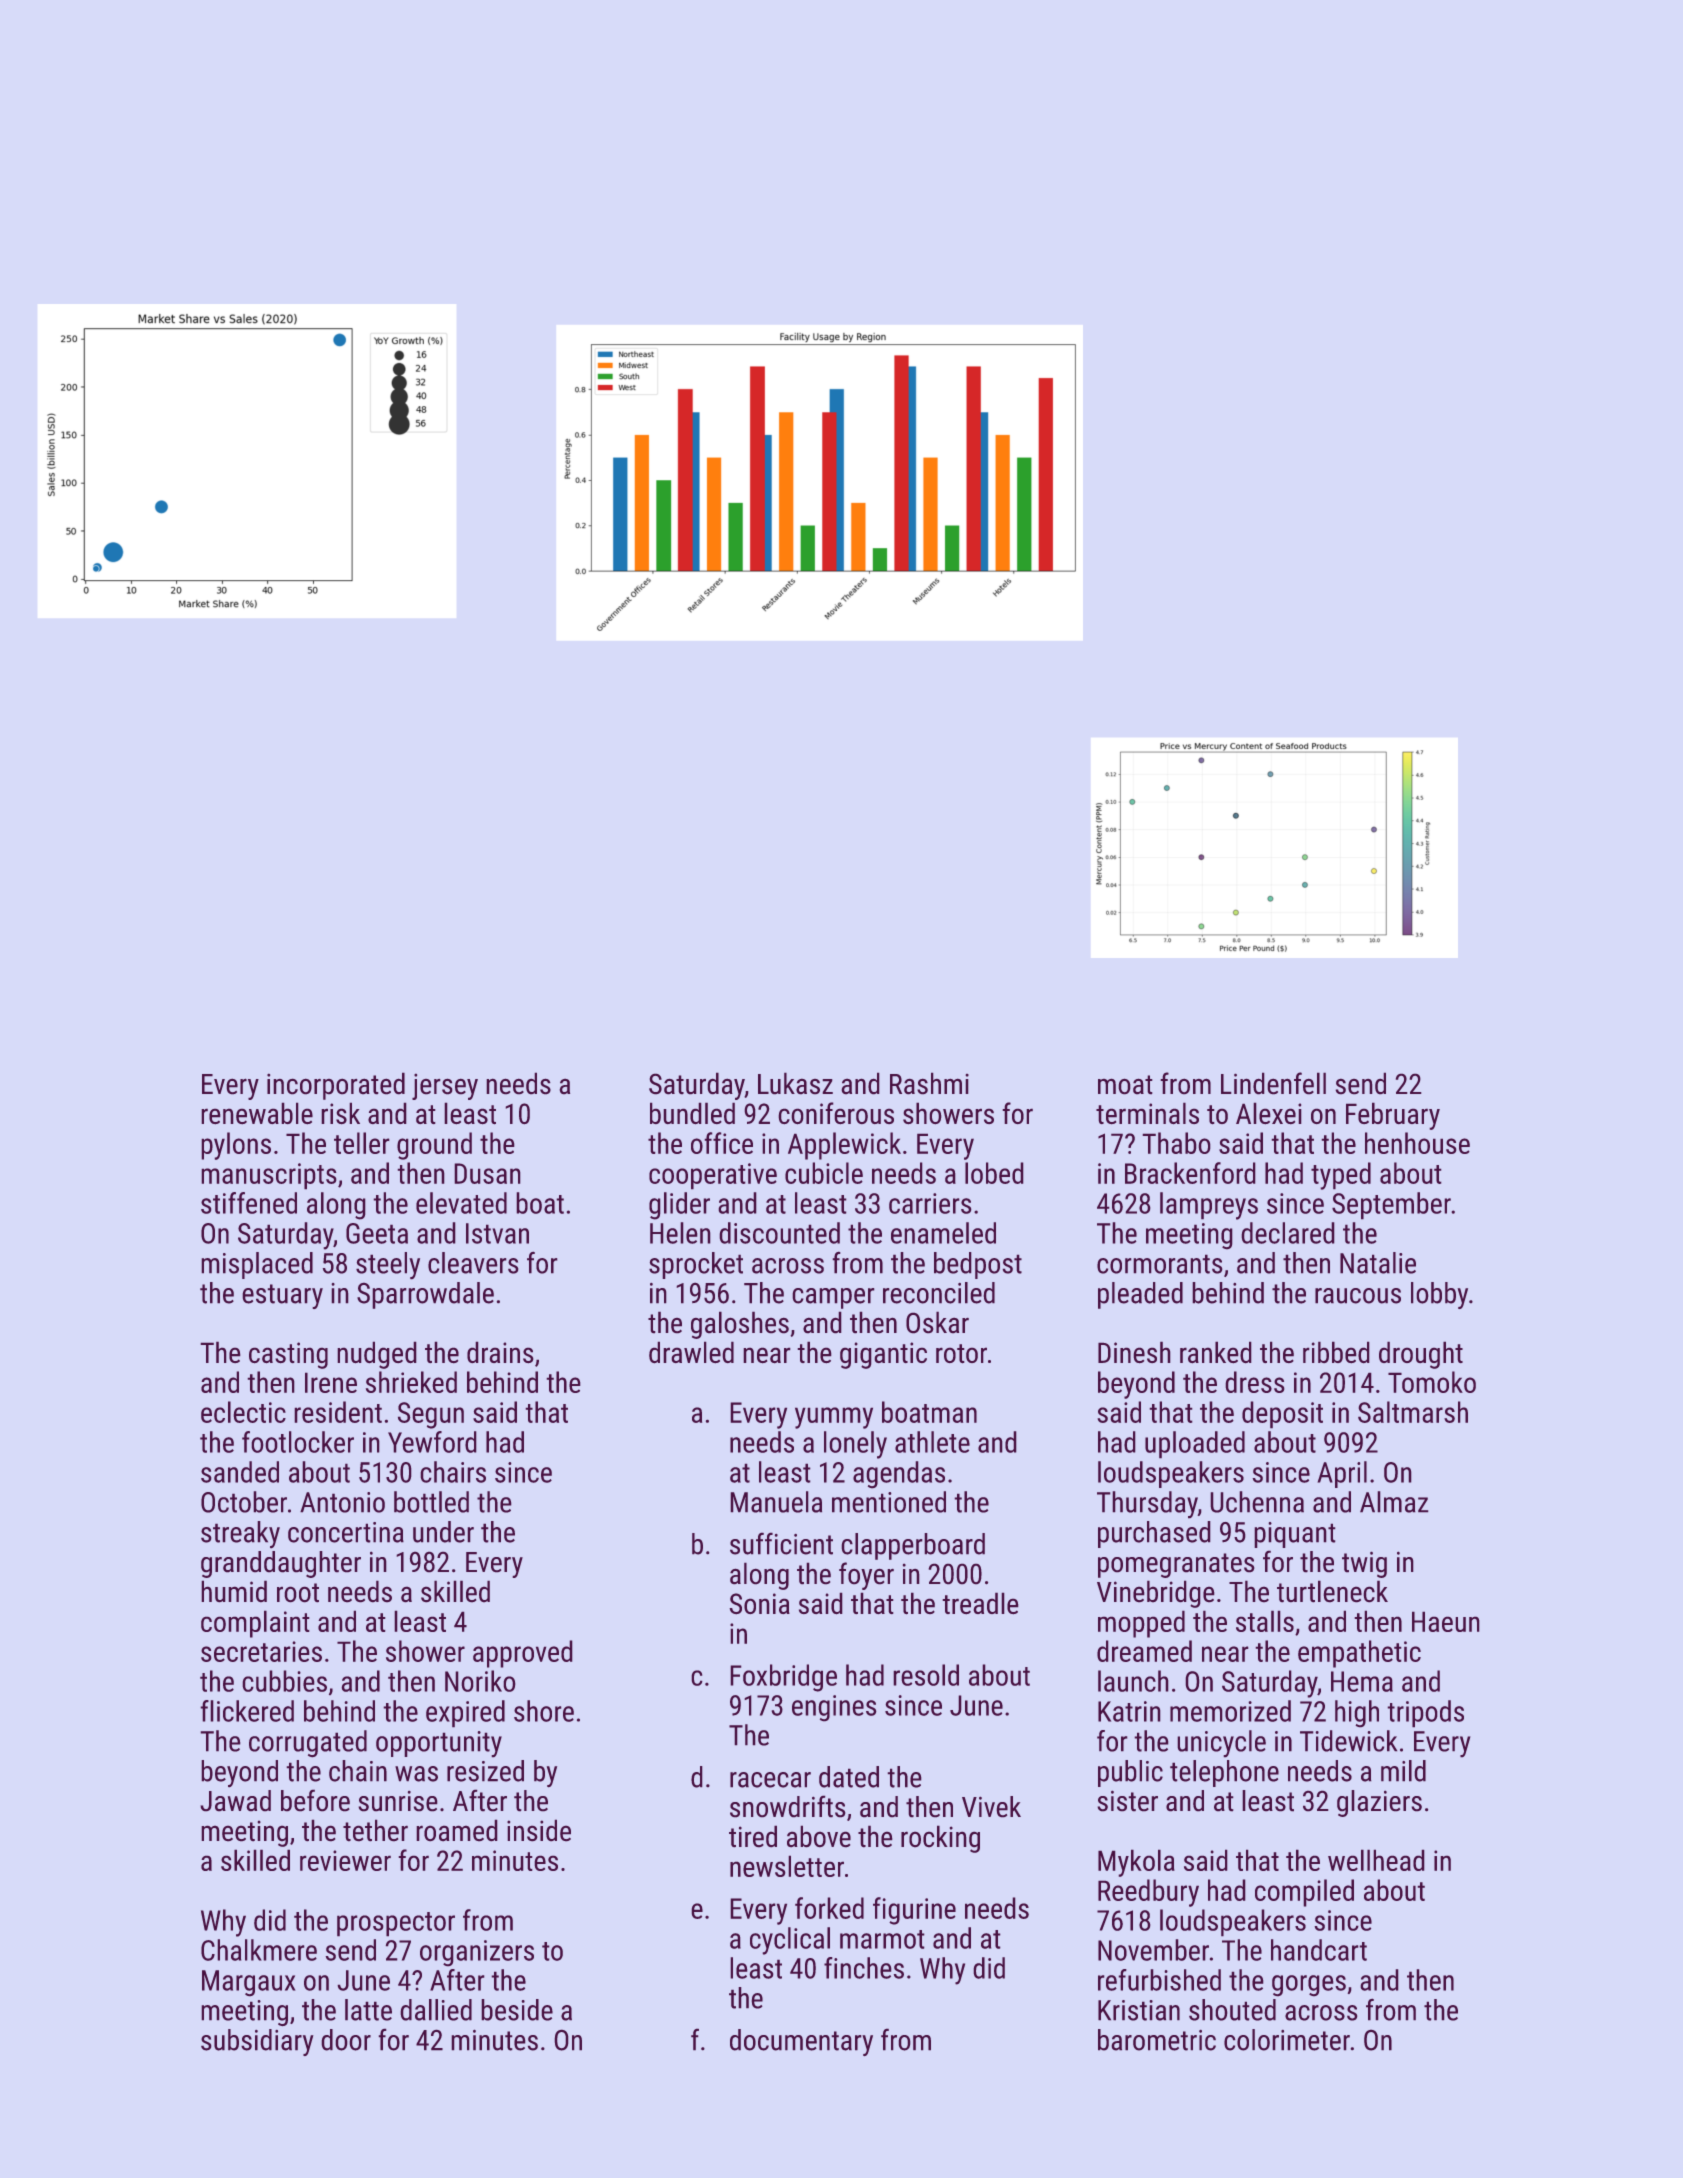  Describe the element at coordinates (1268, 1113) in the screenshot. I see `Alexei` at that location.
